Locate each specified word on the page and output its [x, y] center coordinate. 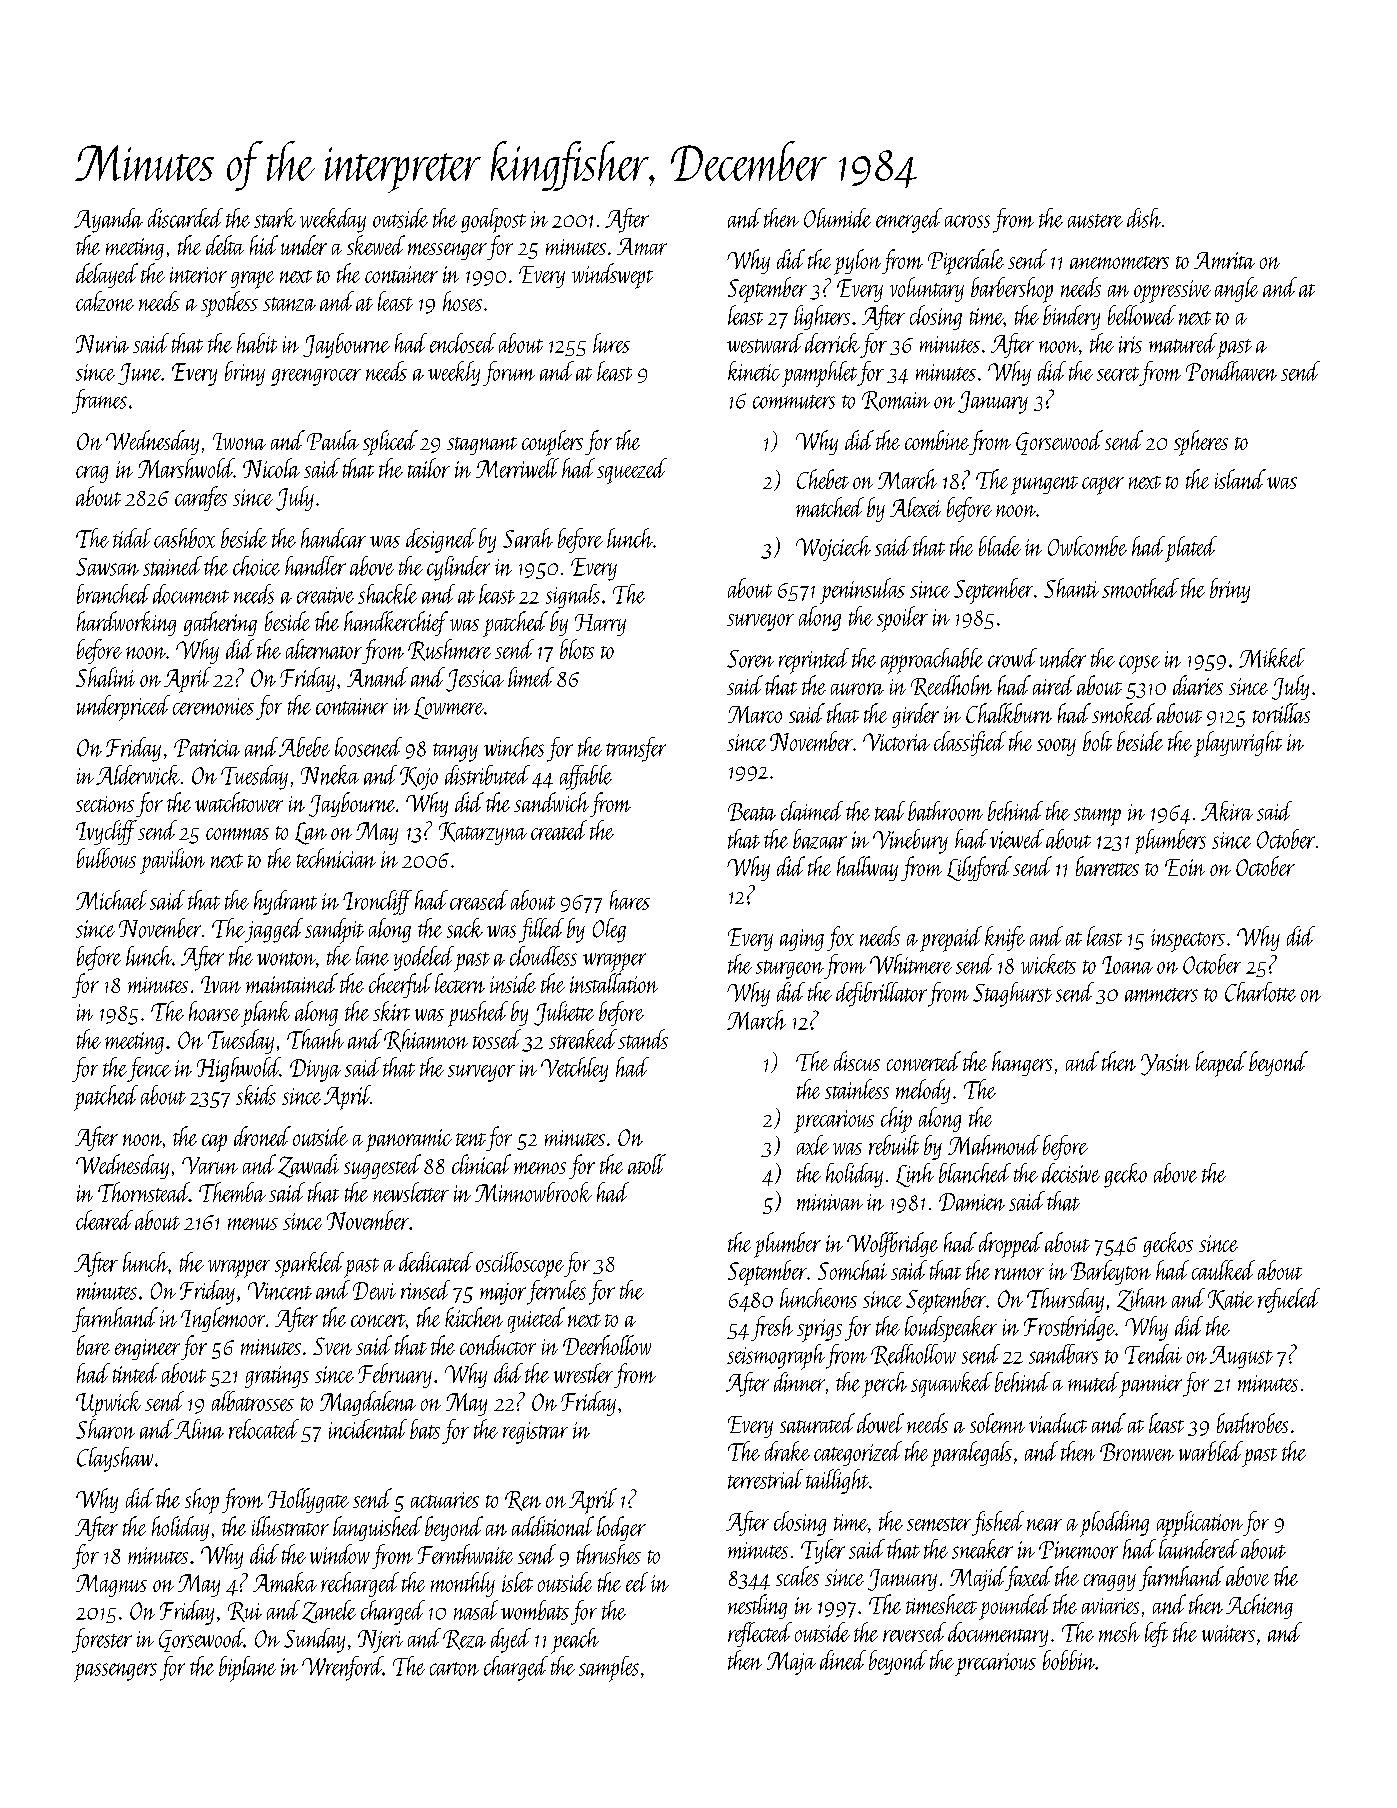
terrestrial [765, 1479]
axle [813, 1145]
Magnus [111, 1585]
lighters [822, 317]
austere [1095, 221]
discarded [185, 218]
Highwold [238, 1069]
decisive [1071, 1173]
